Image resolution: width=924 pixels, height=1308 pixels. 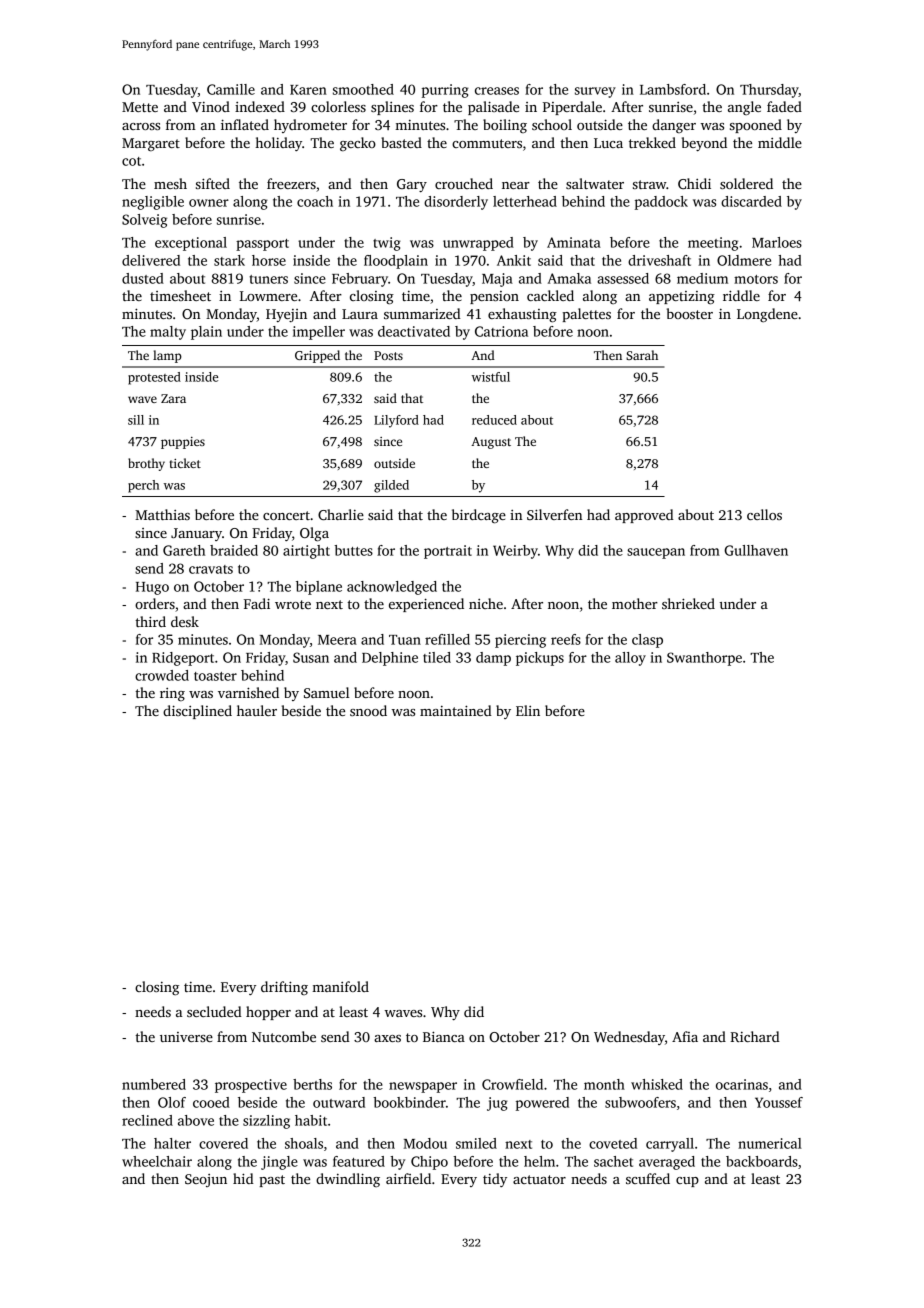 I want to click on desk, so click(x=185, y=621).
